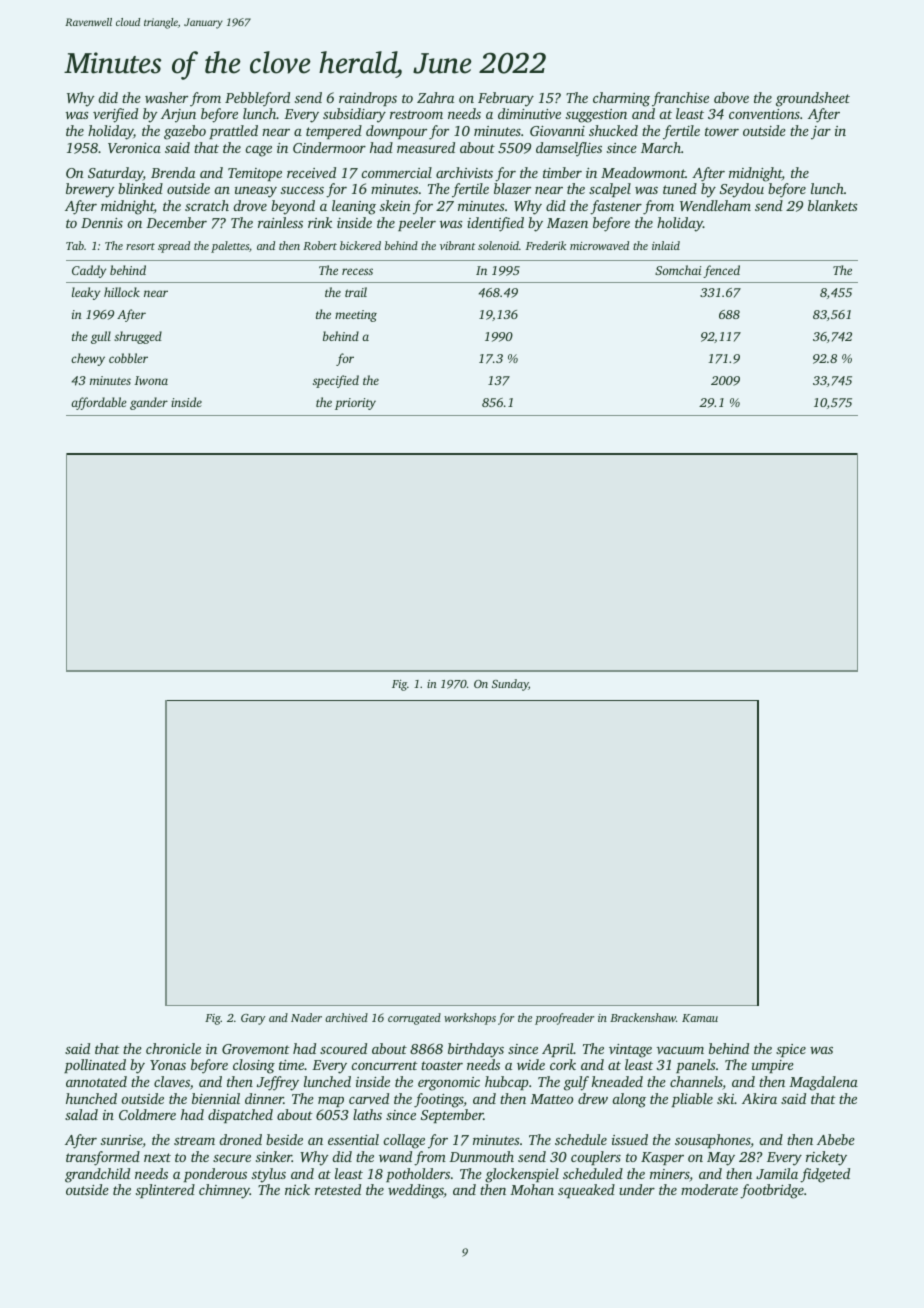 The height and width of the screenshot is (1308, 924). Describe the element at coordinates (564, 1019) in the screenshot. I see `proofreader` at that location.
